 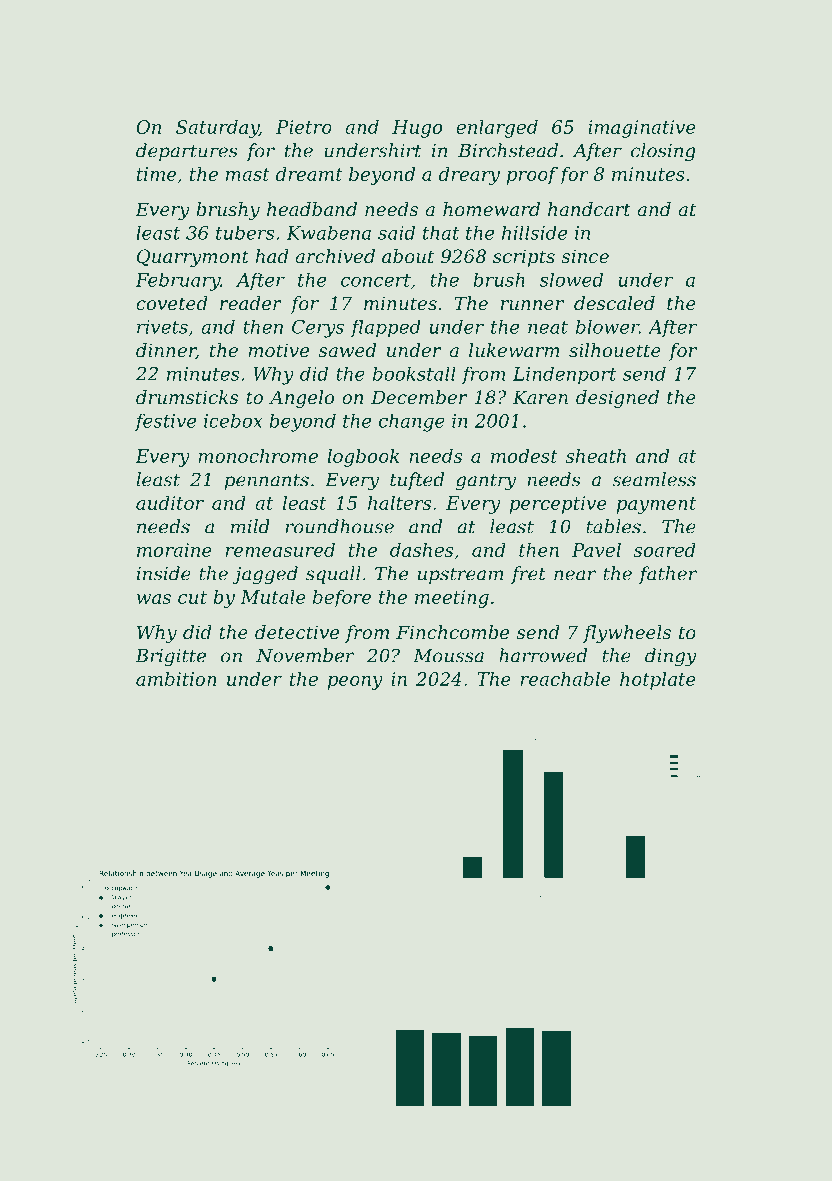 I want to click on silhouette, so click(x=615, y=350).
